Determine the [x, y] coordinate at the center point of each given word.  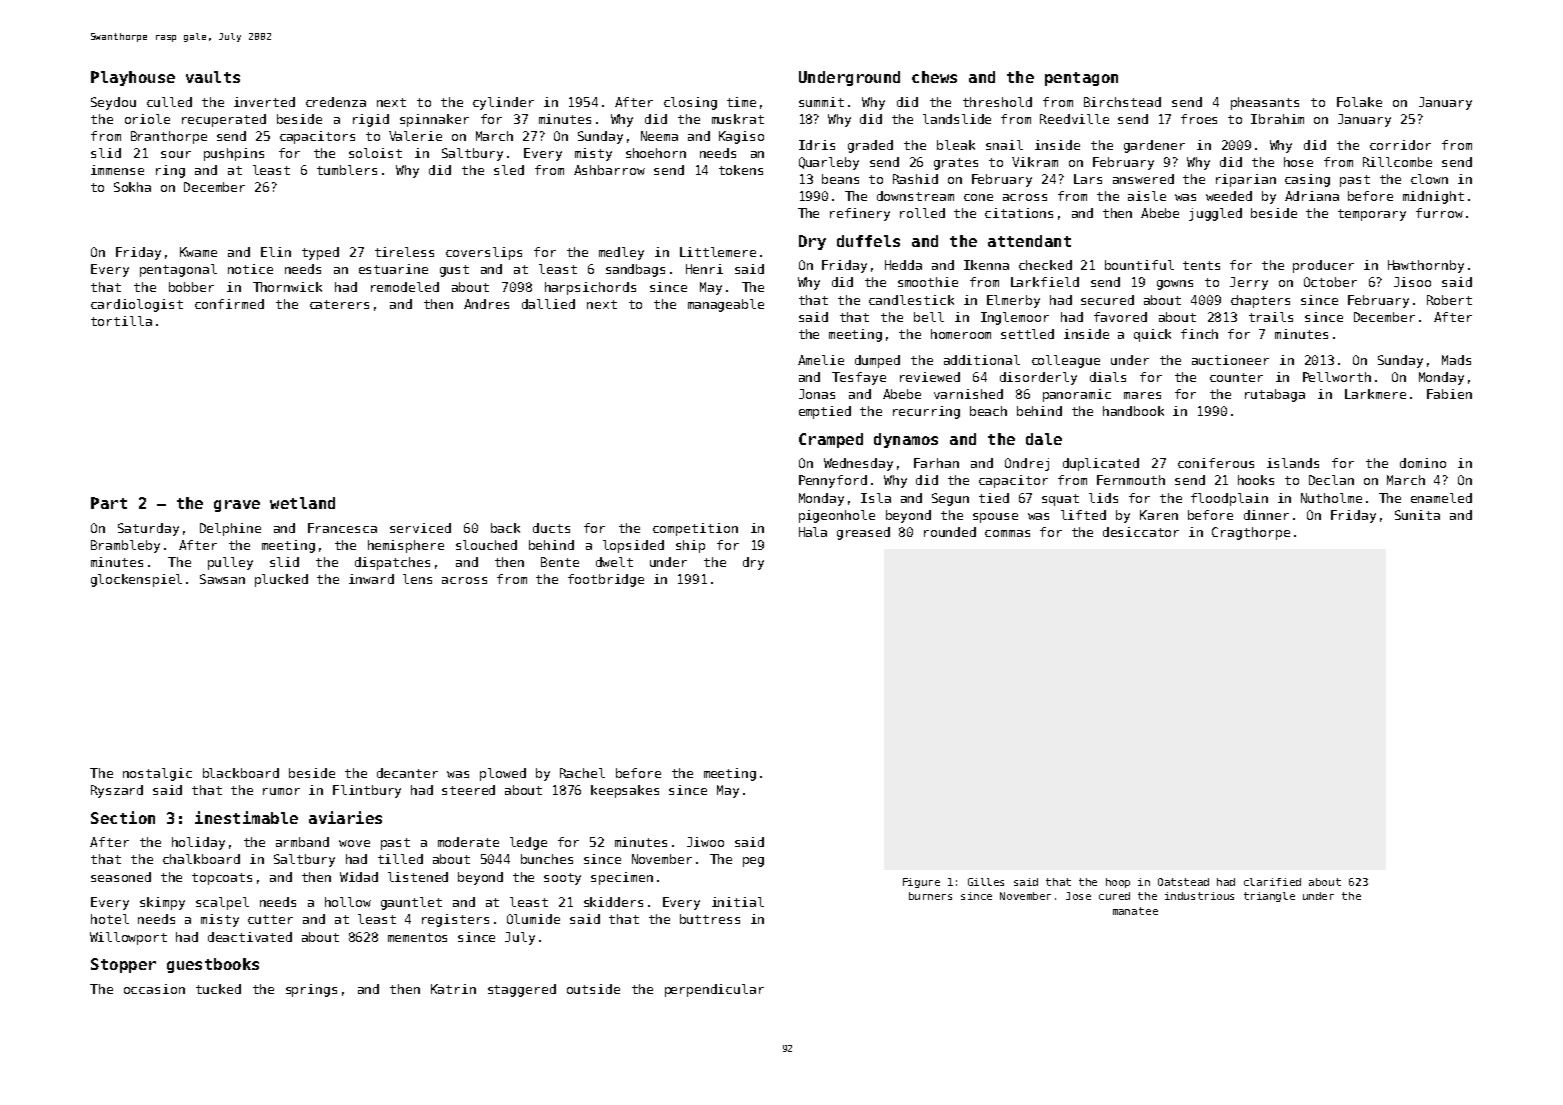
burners [930, 896]
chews [934, 77]
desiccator [1141, 532]
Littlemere [718, 252]
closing [690, 103]
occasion [154, 989]
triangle [1269, 897]
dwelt [614, 562]
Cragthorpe [1251, 533]
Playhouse [133, 78]
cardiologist [137, 305]
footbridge [606, 580]
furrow [1439, 213]
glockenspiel [136, 580]
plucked [281, 580]
